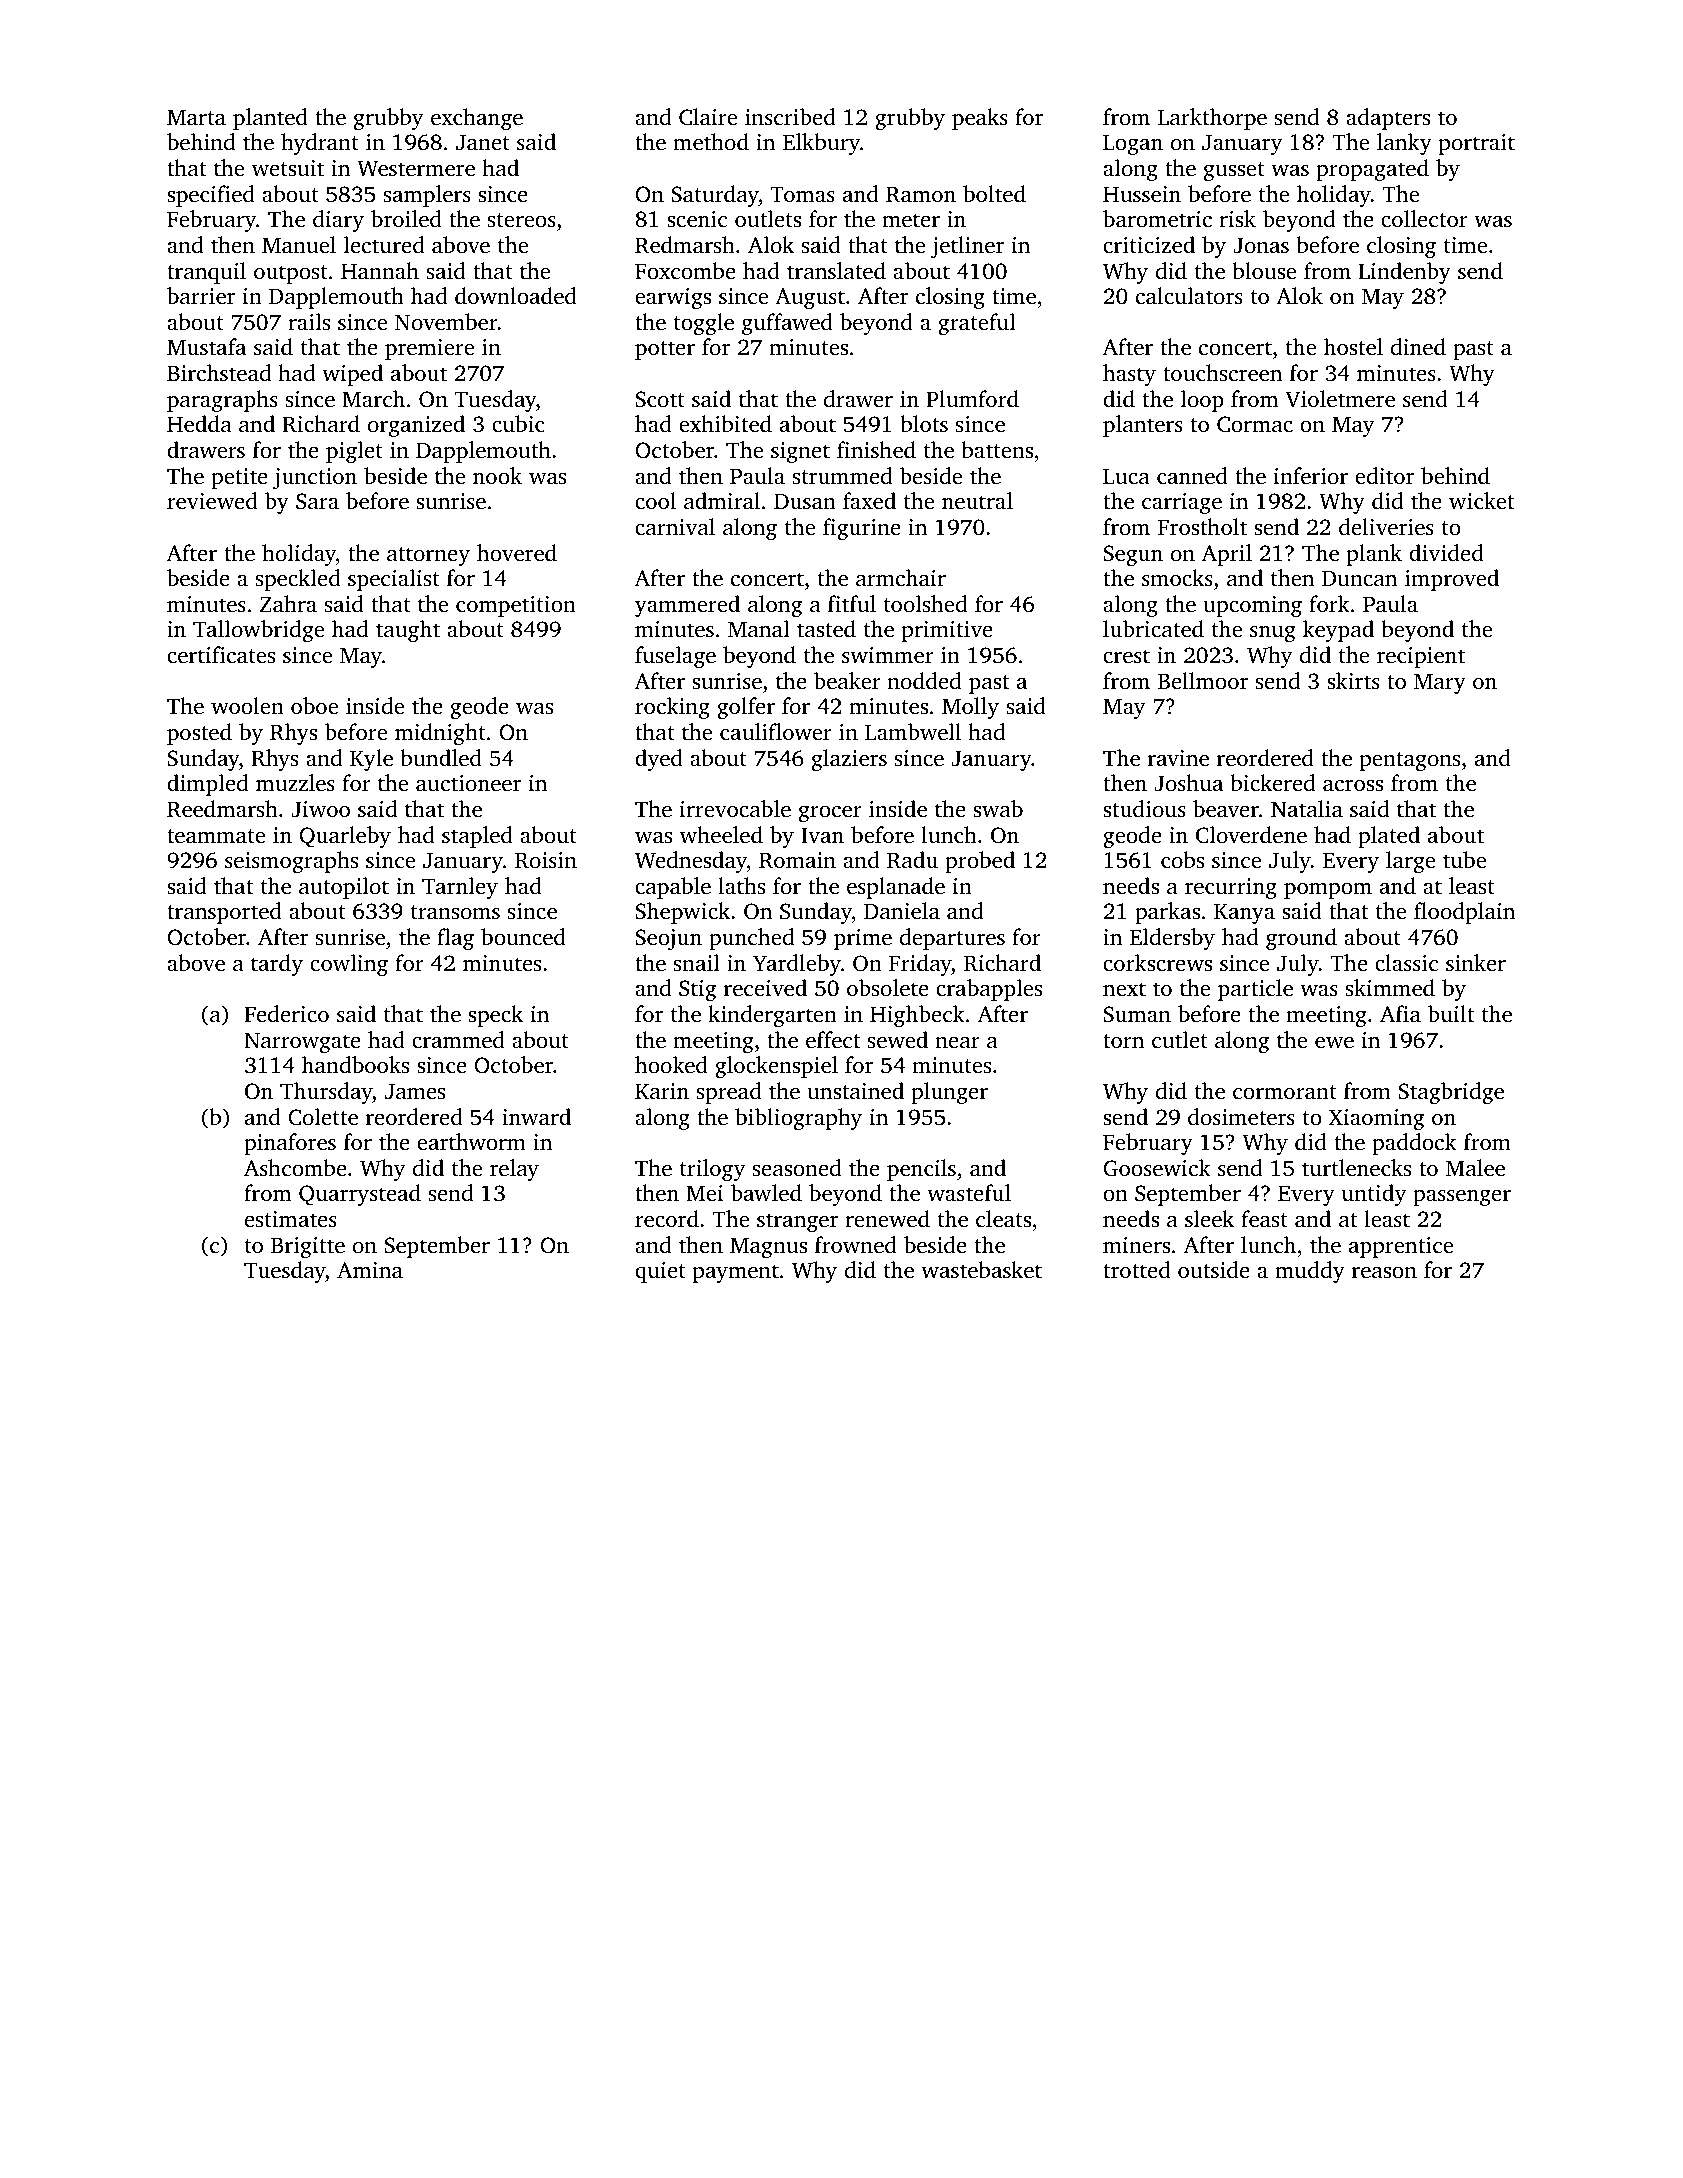 The image size is (1683, 2178). Describe the element at coordinates (797, 1167) in the document. I see `seasoned` at that location.
